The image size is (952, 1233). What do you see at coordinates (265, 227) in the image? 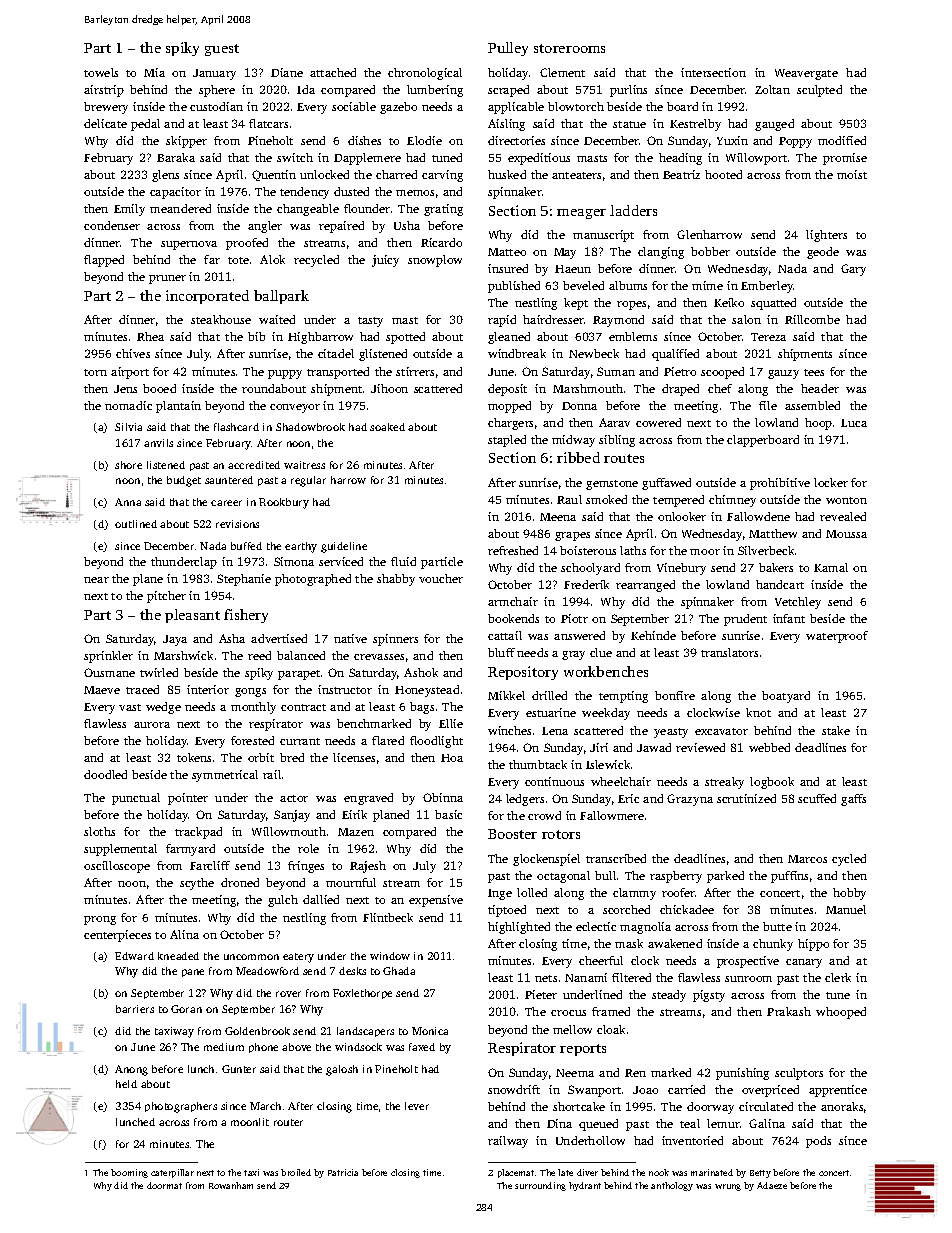
I see `angler` at bounding box center [265, 227].
